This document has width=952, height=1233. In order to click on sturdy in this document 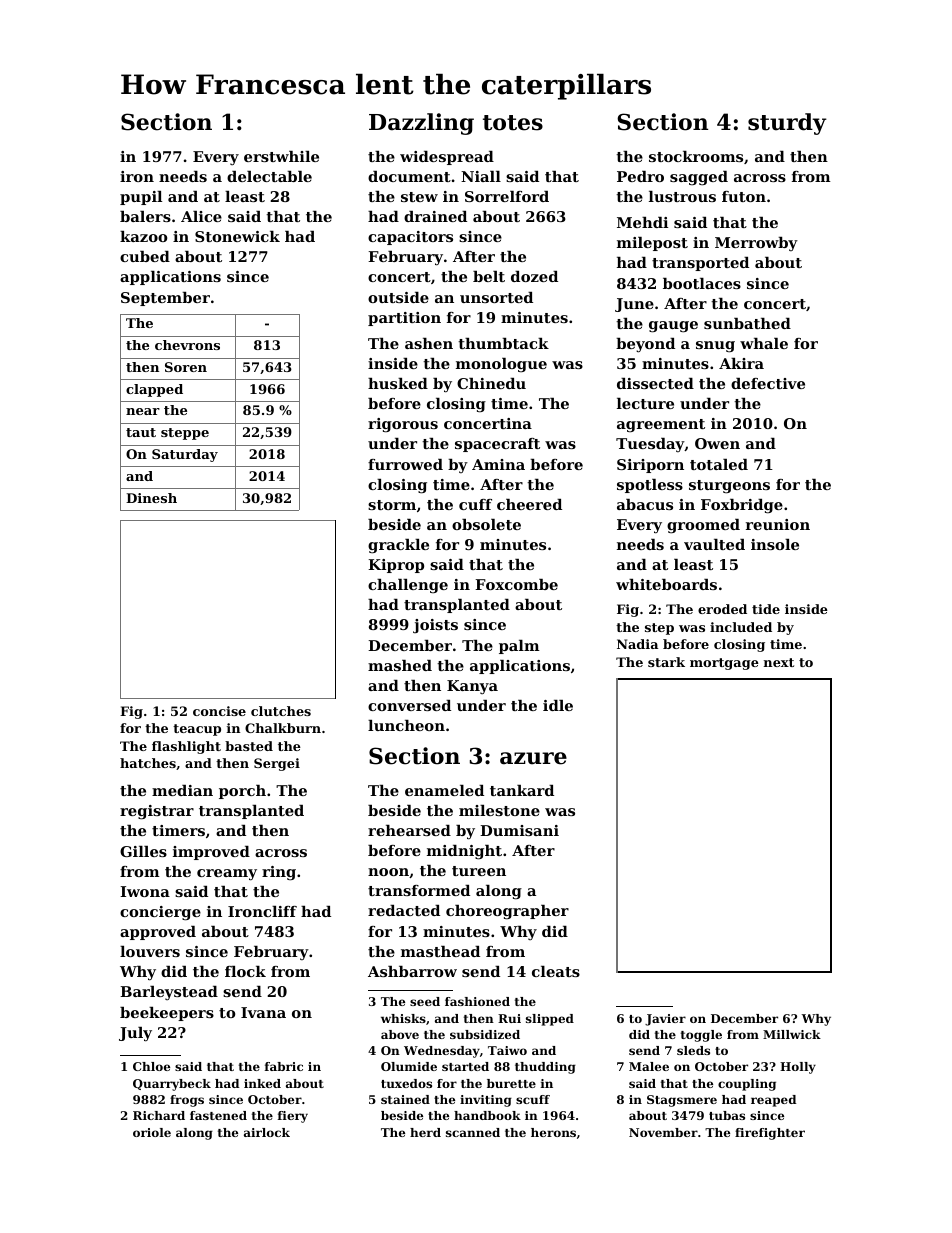, I will do `click(787, 124)`.
